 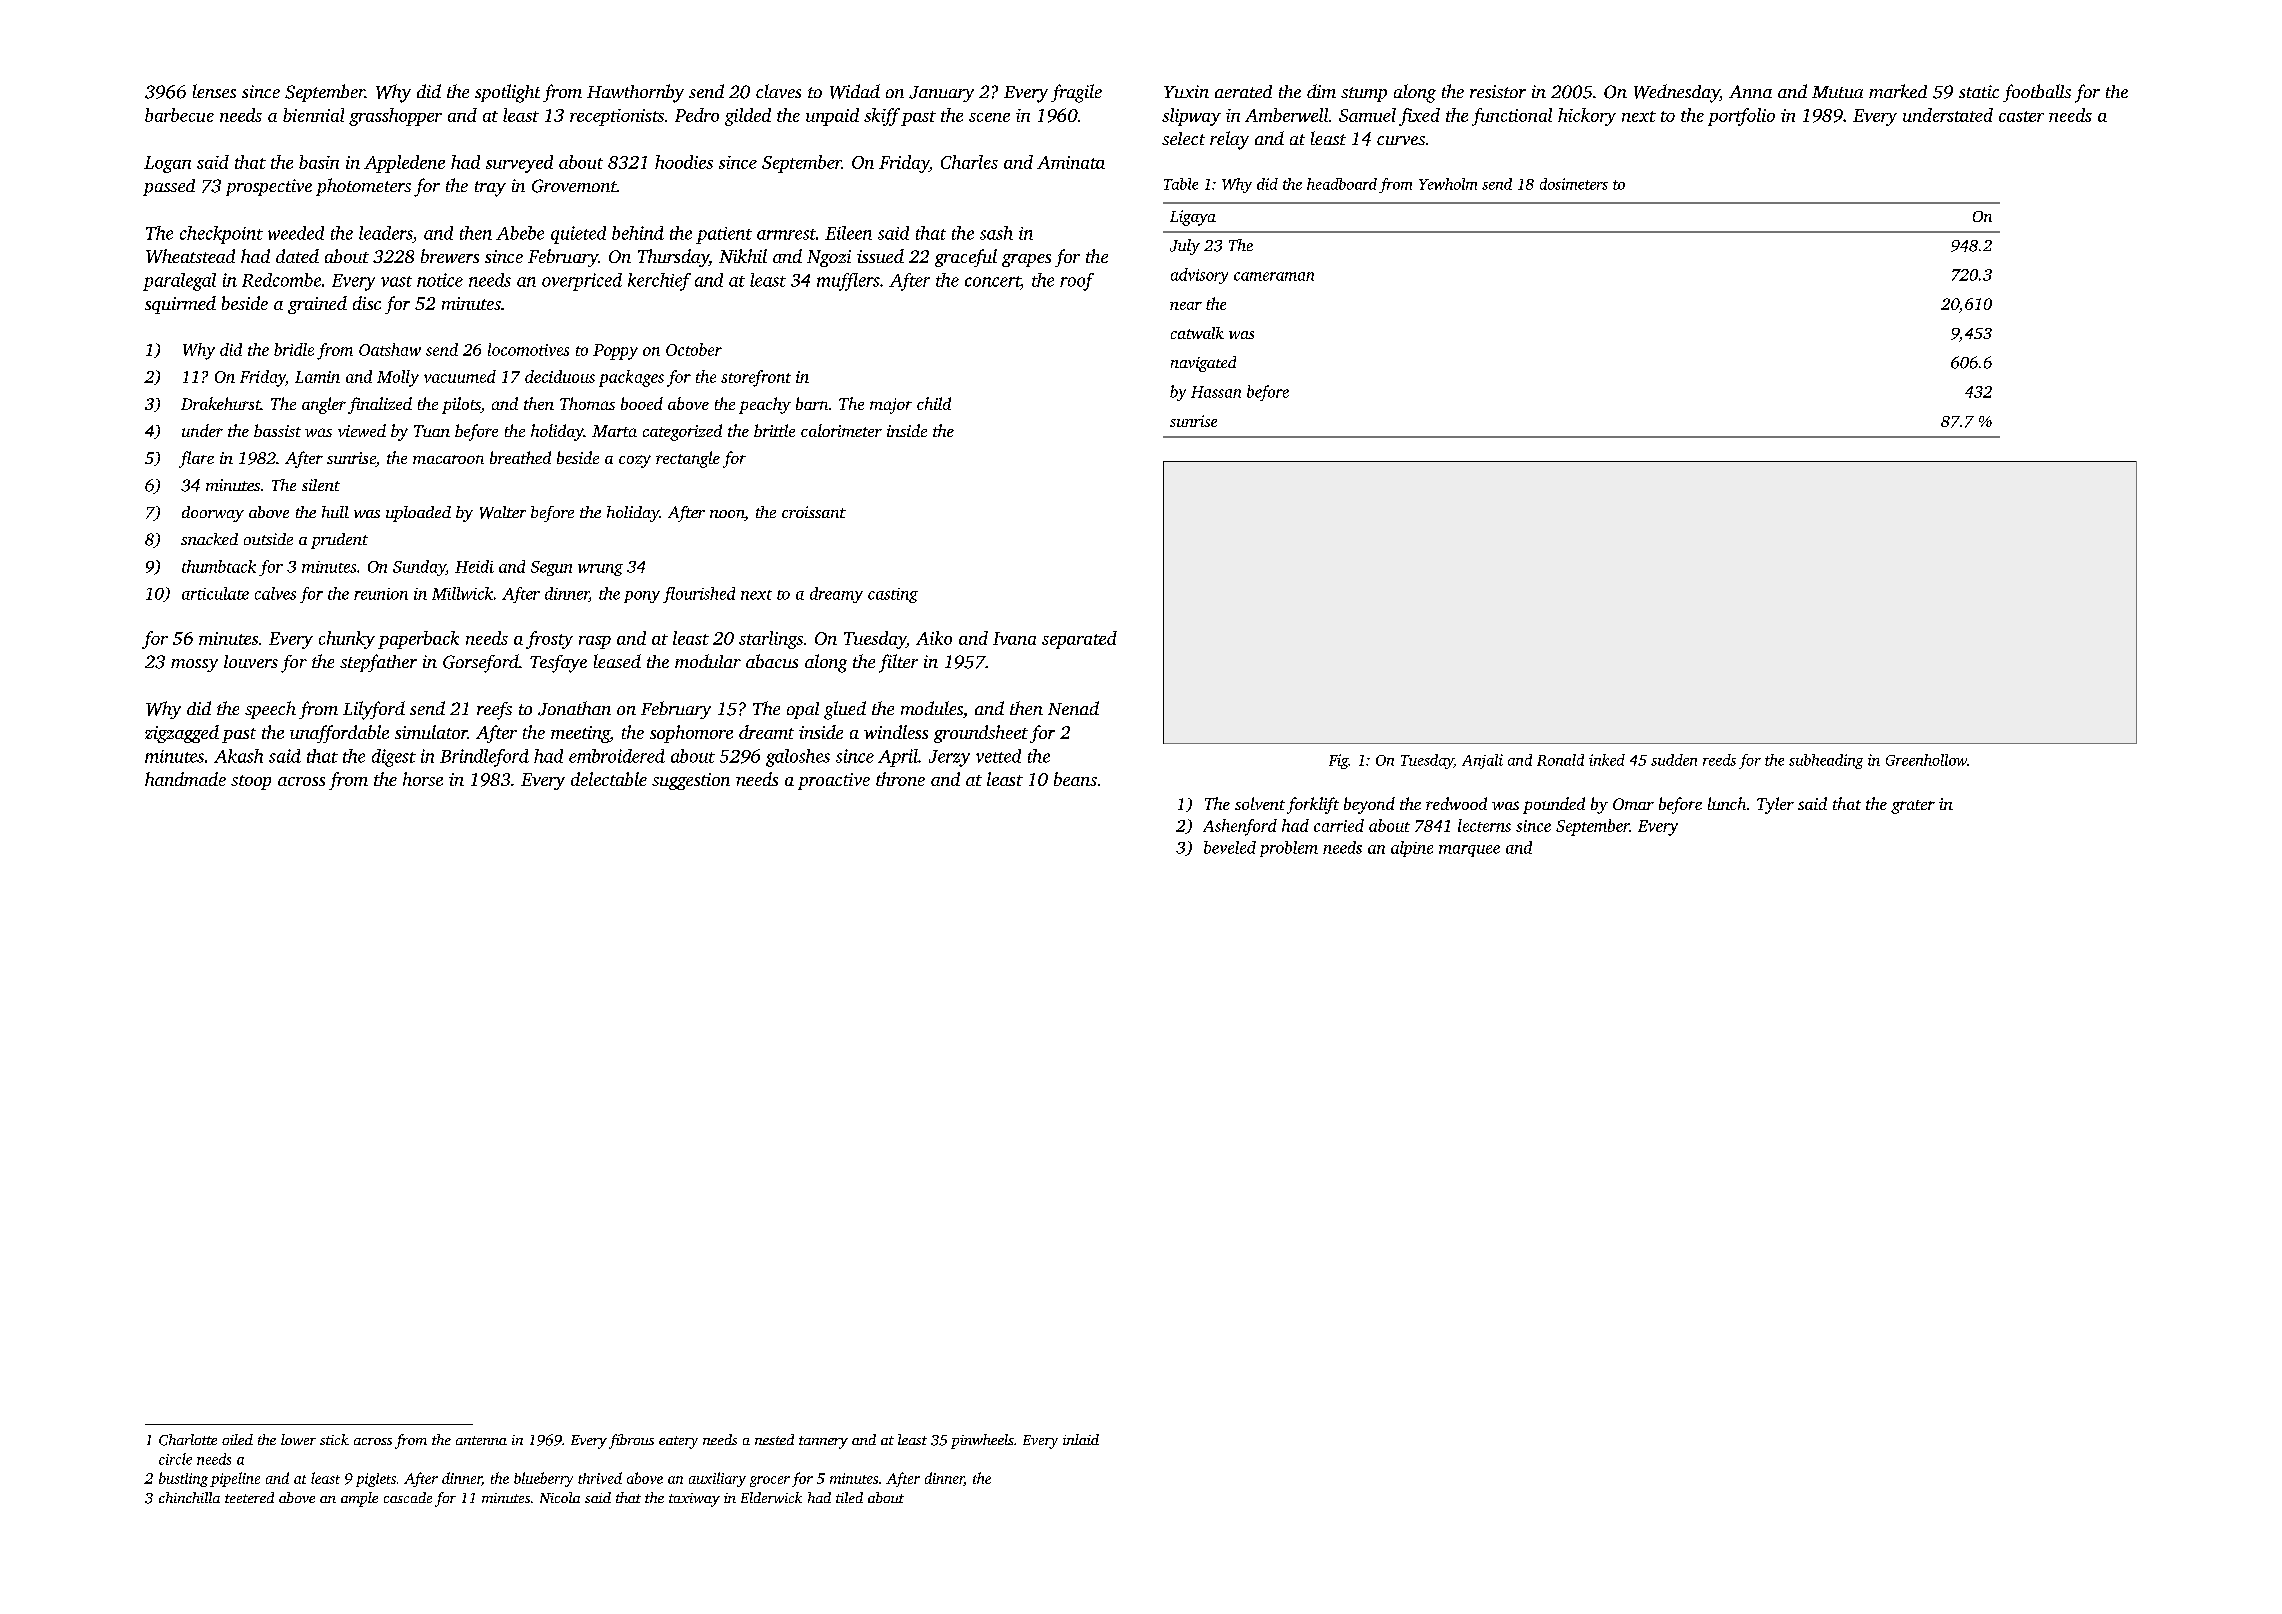 I want to click on cameraman, so click(x=1274, y=276).
